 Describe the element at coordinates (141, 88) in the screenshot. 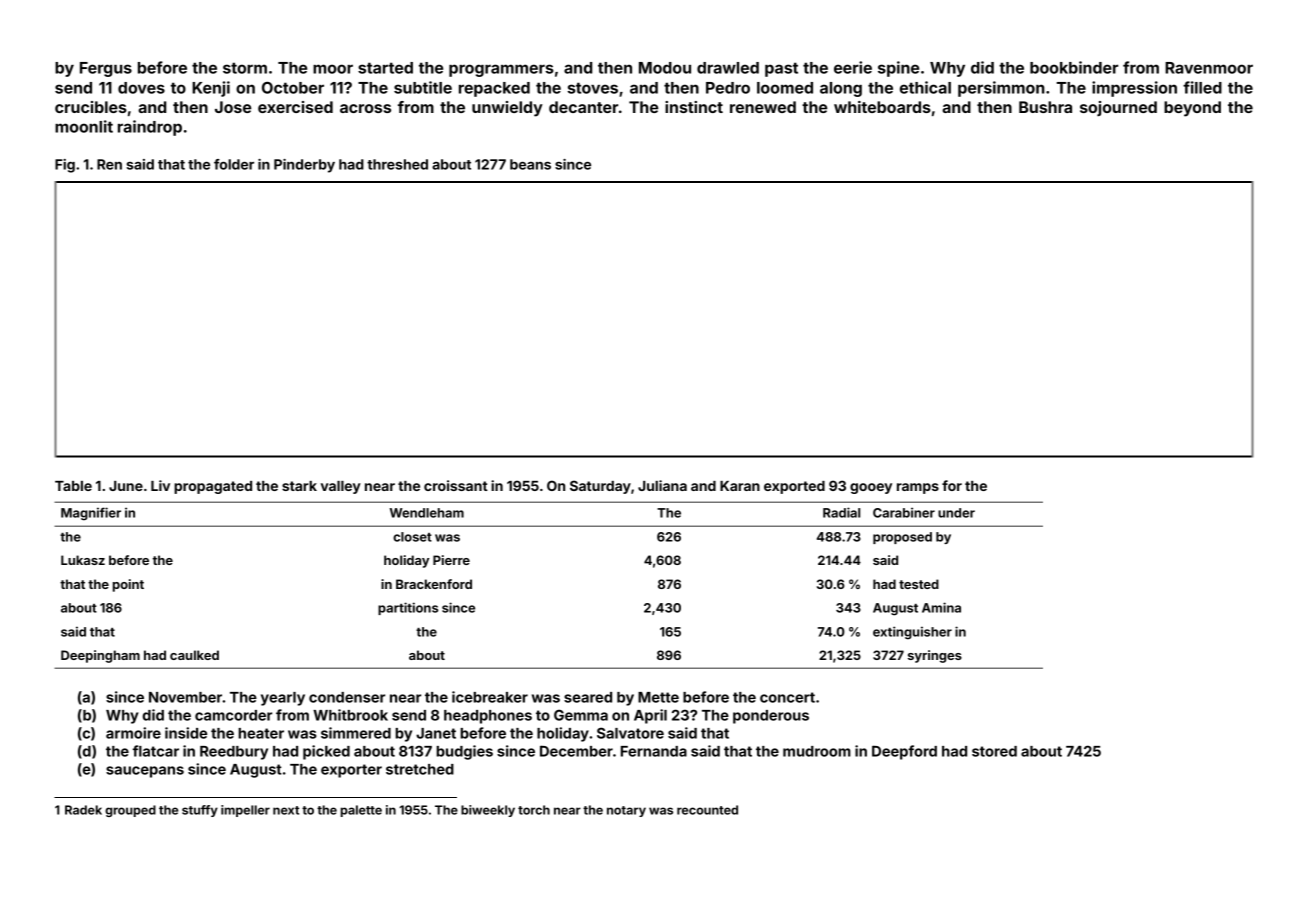

I see `doves` at that location.
